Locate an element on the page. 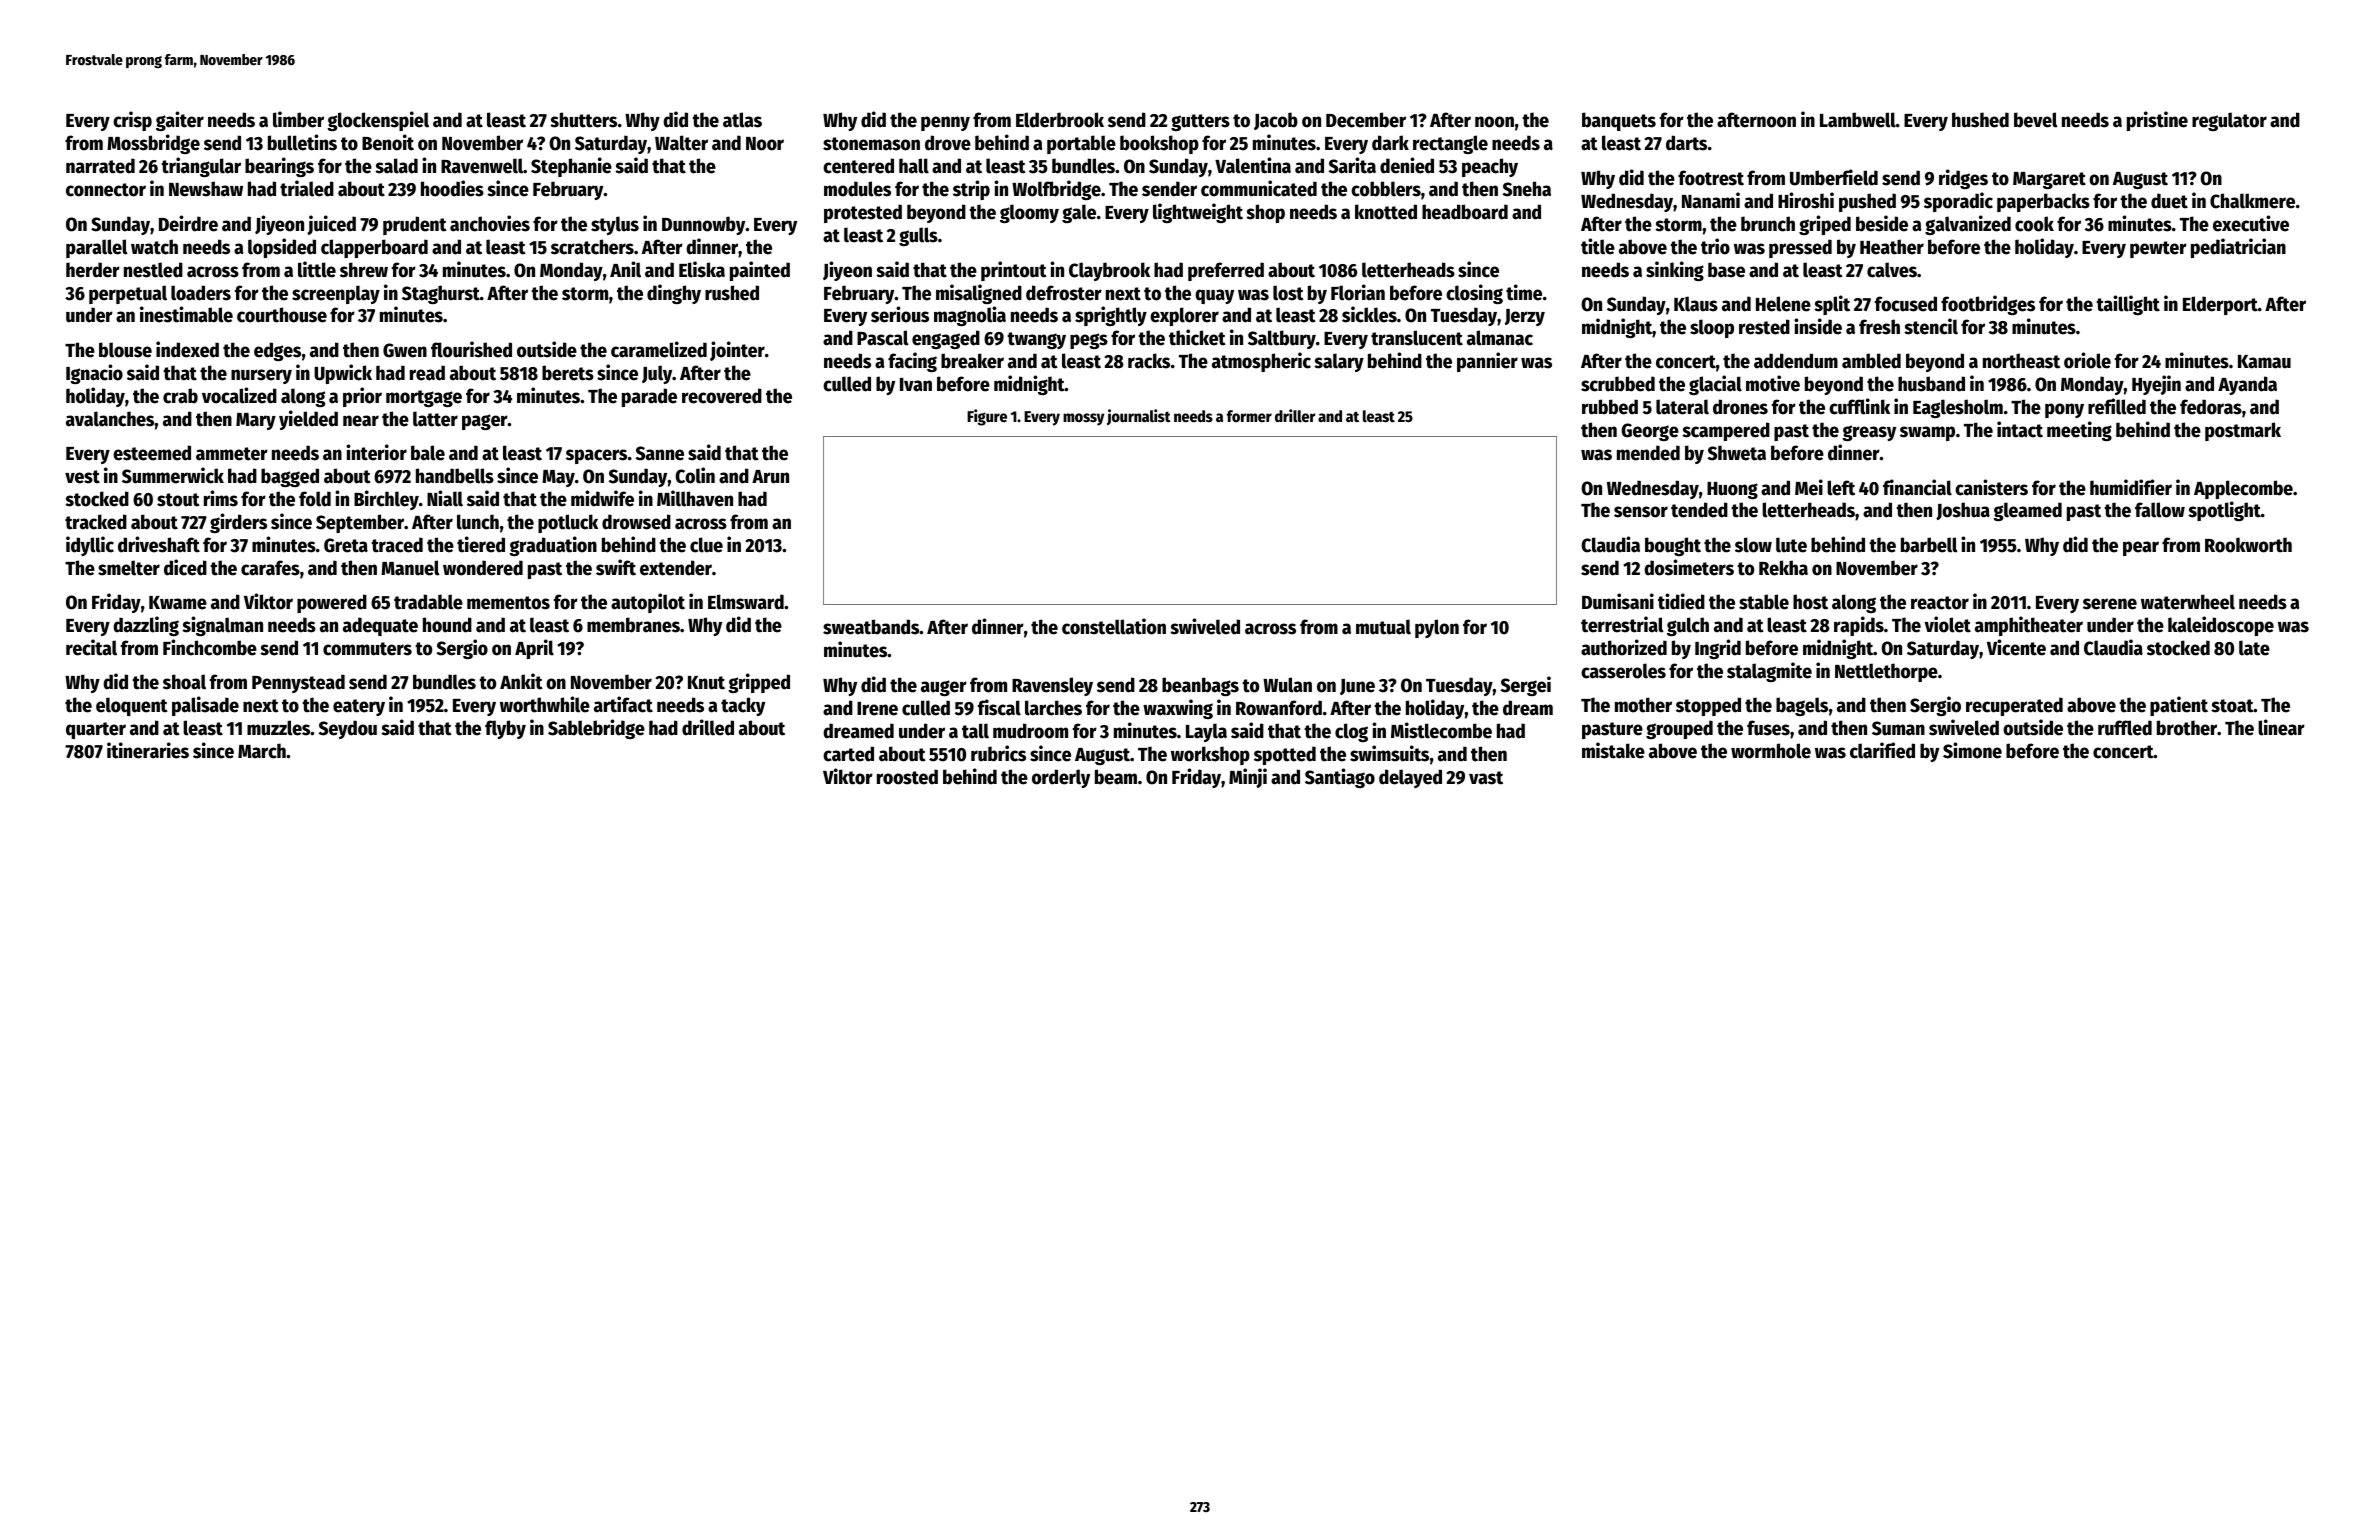 Image resolution: width=2380 pixels, height=1540 pixels. Simone is located at coordinates (1972, 750).
